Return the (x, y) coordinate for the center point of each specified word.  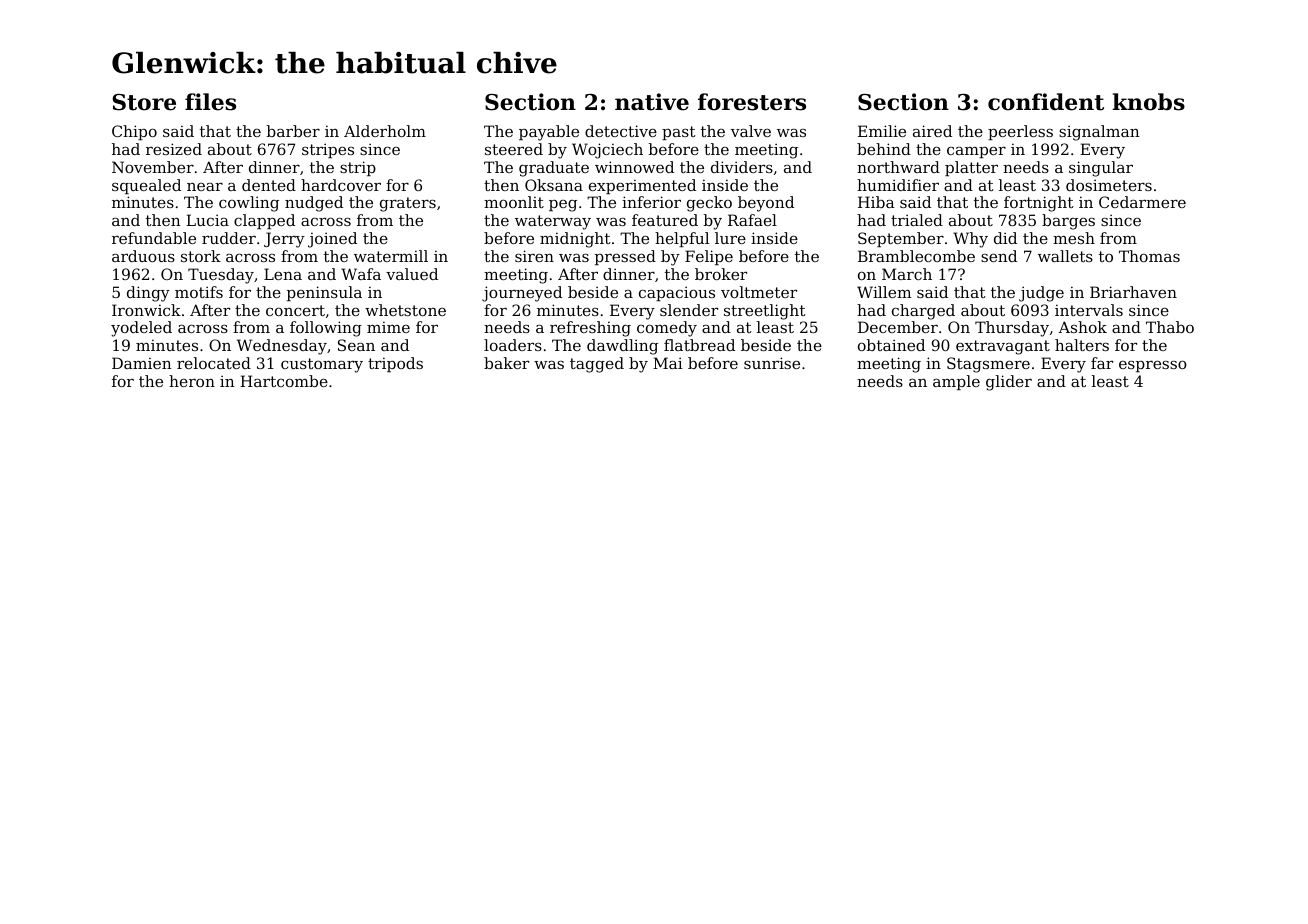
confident (1046, 102)
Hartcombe (284, 381)
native (652, 102)
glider (1009, 383)
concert (295, 310)
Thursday (1012, 329)
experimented (642, 186)
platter (971, 168)
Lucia (207, 220)
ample (956, 382)
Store (144, 102)
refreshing (590, 329)
